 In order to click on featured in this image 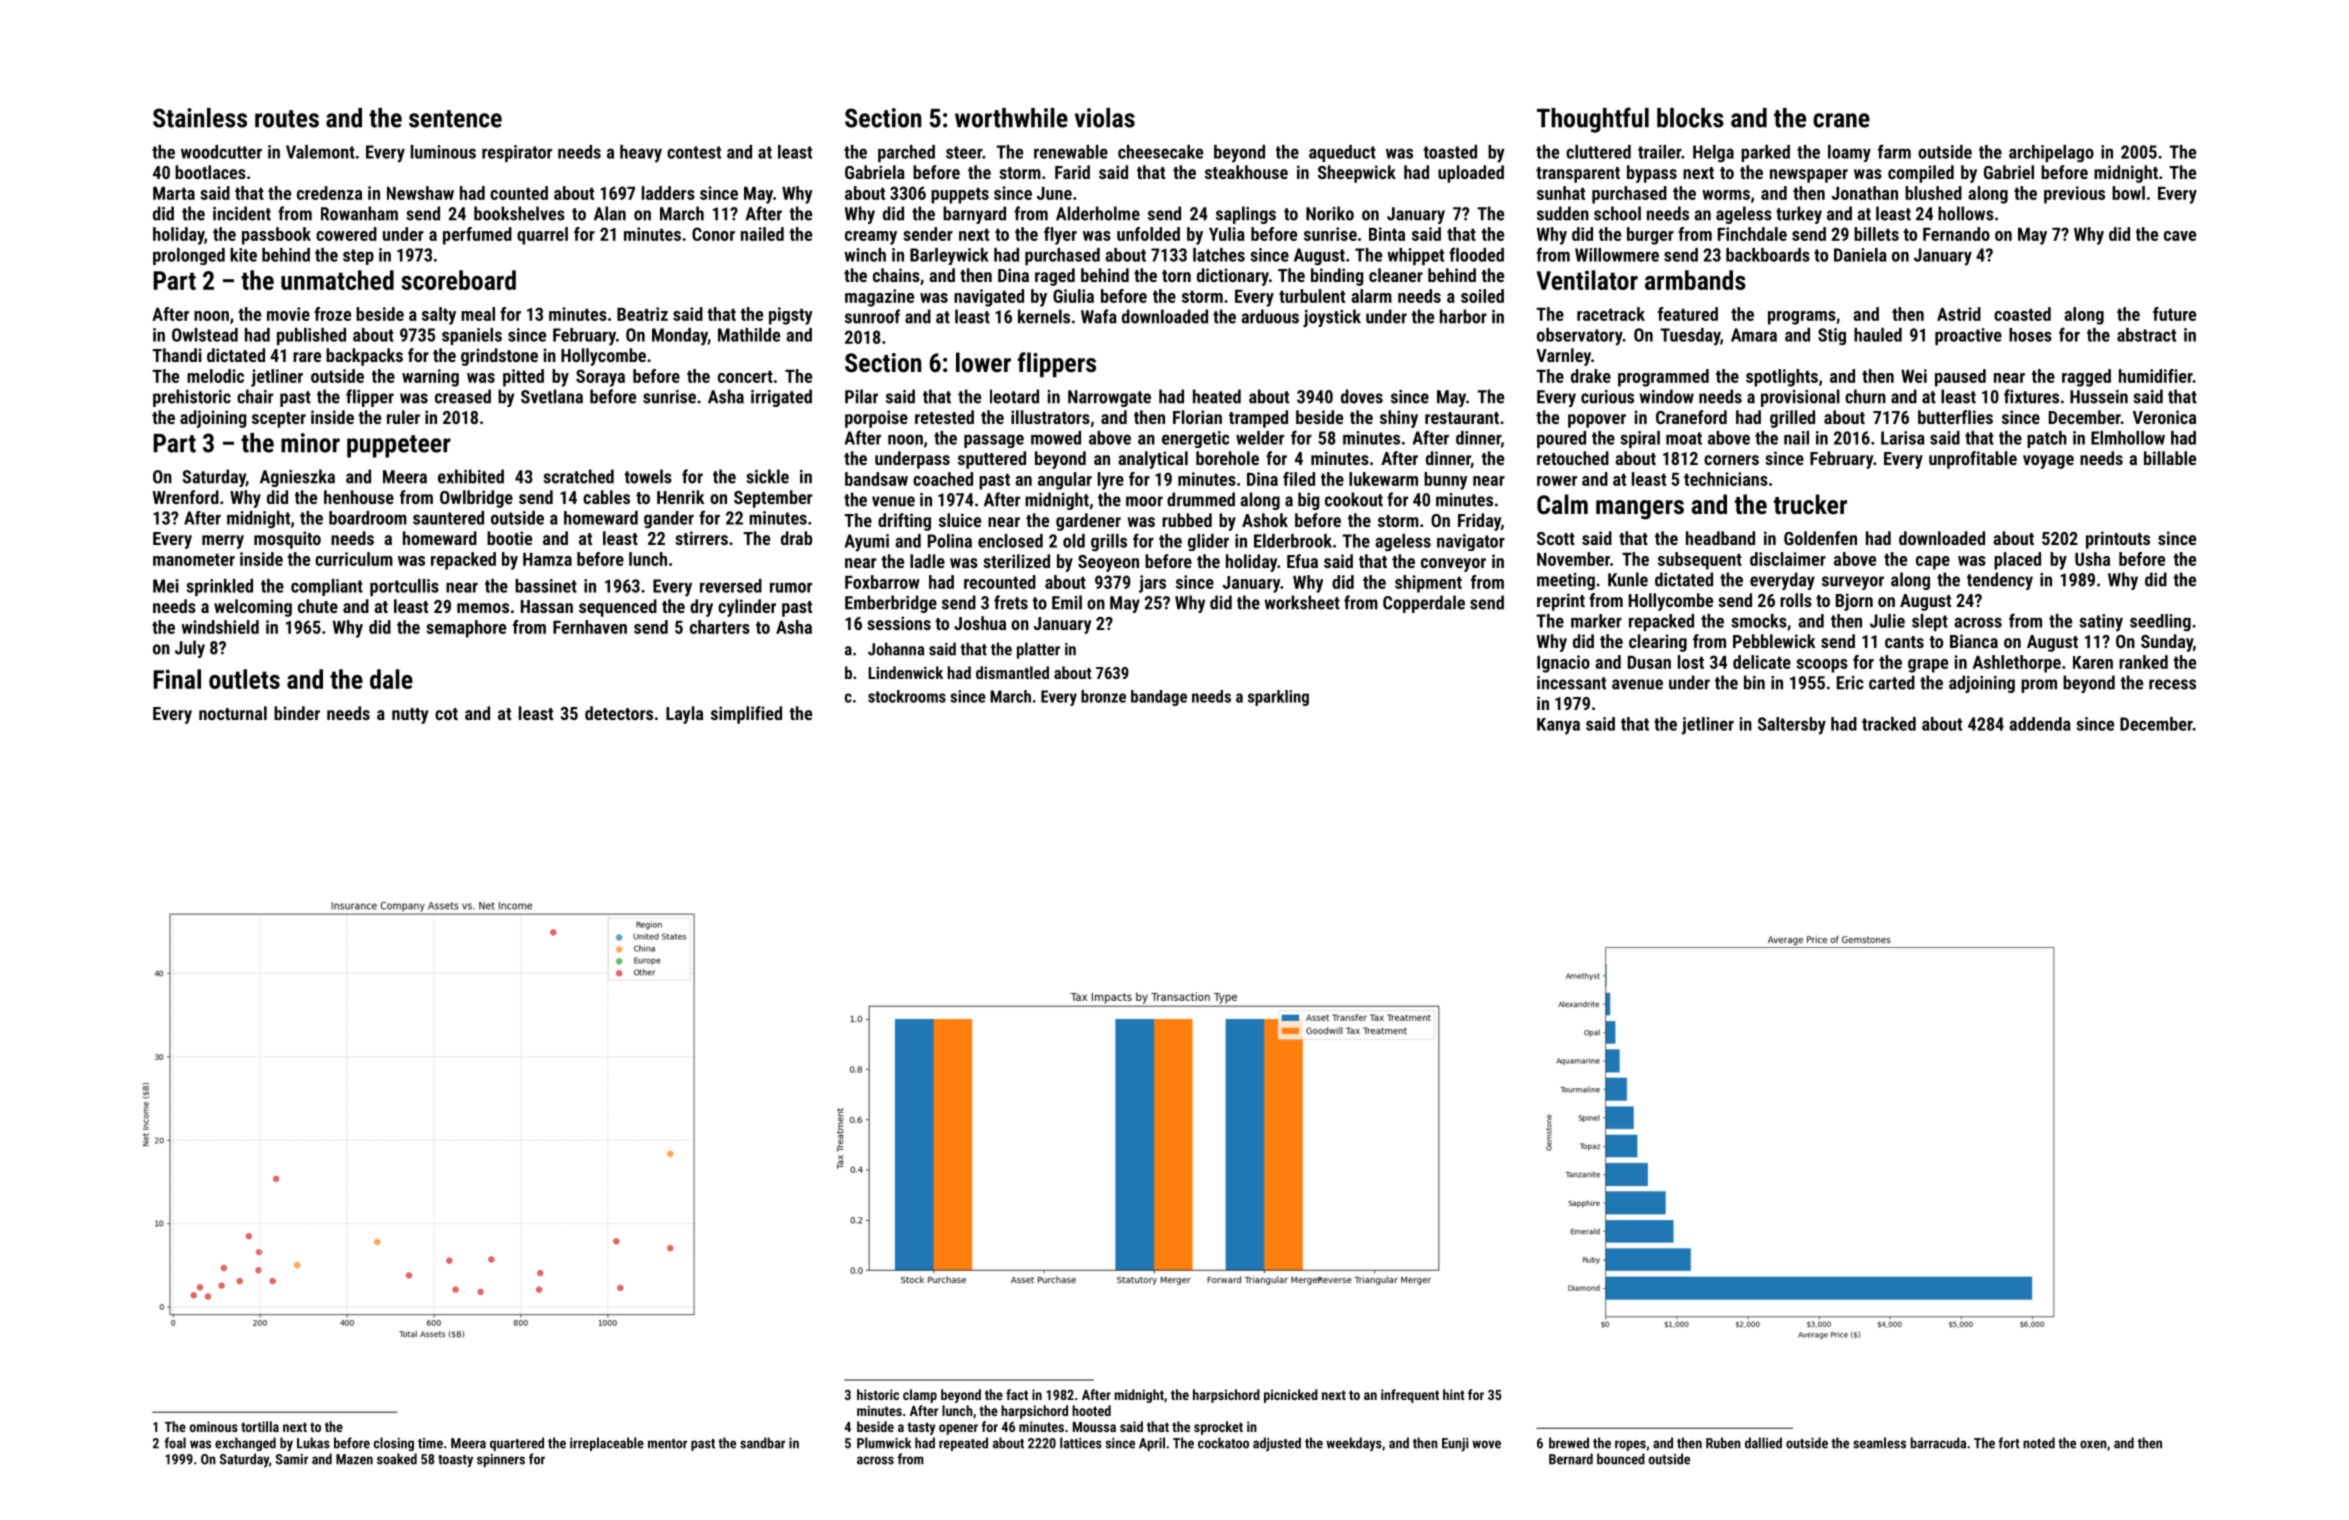, I will do `click(1688, 314)`.
